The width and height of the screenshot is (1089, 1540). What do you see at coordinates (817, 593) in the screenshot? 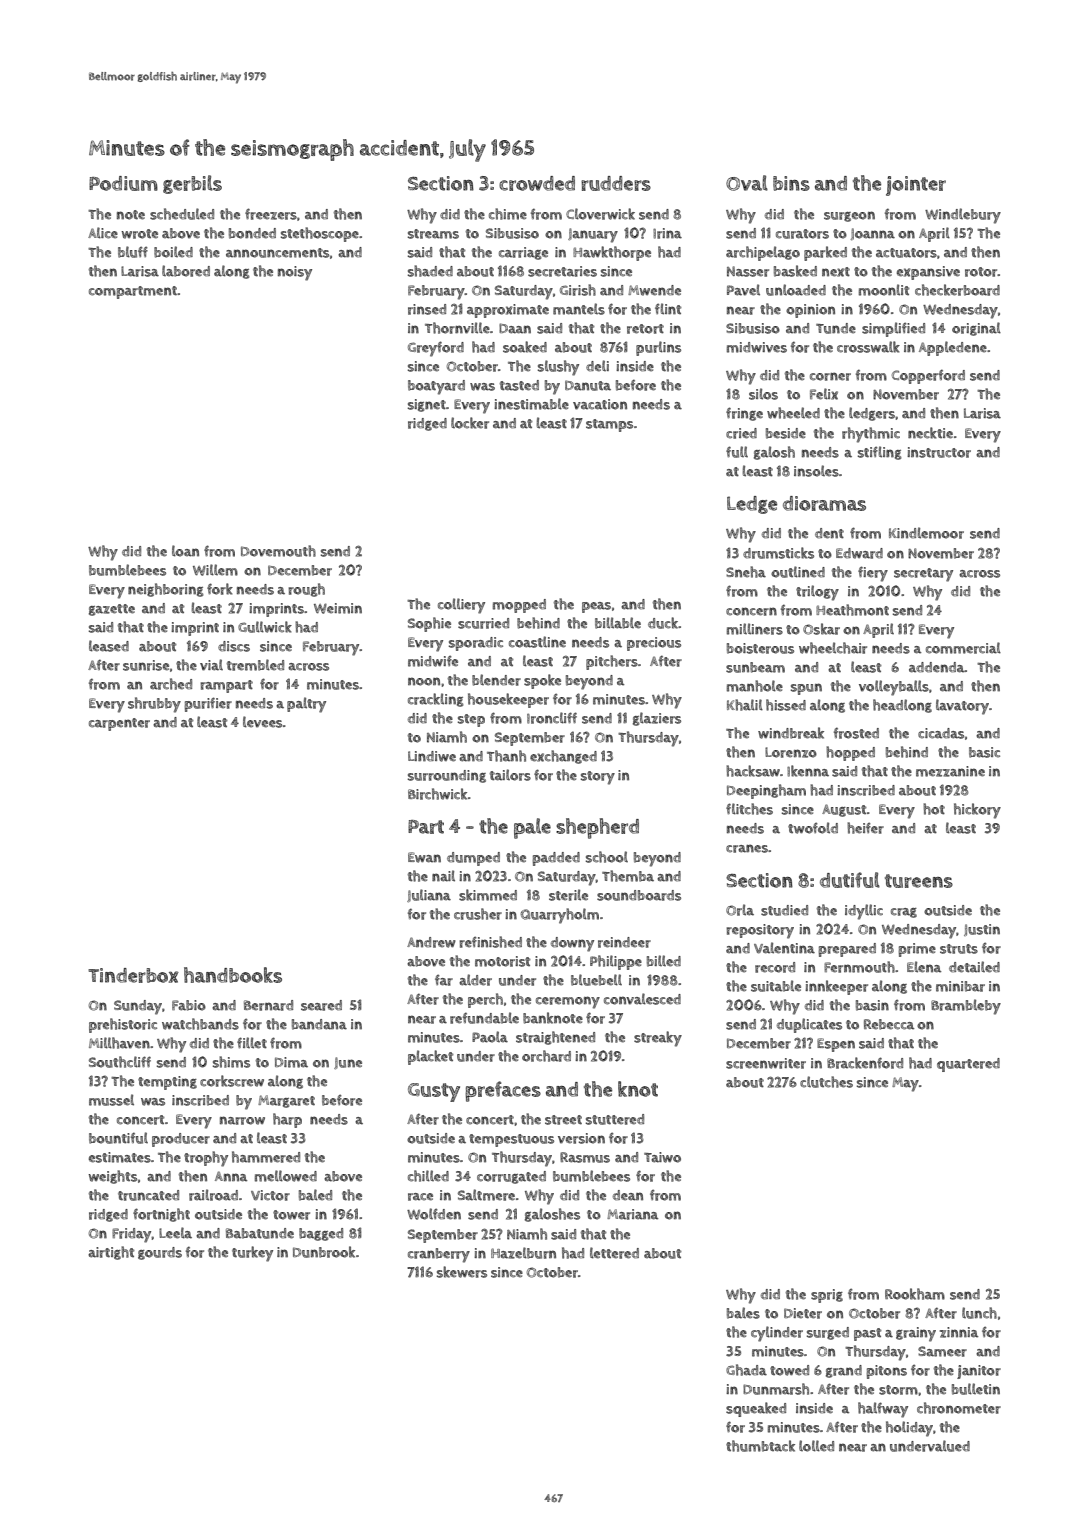
I see `trilogy` at bounding box center [817, 593].
